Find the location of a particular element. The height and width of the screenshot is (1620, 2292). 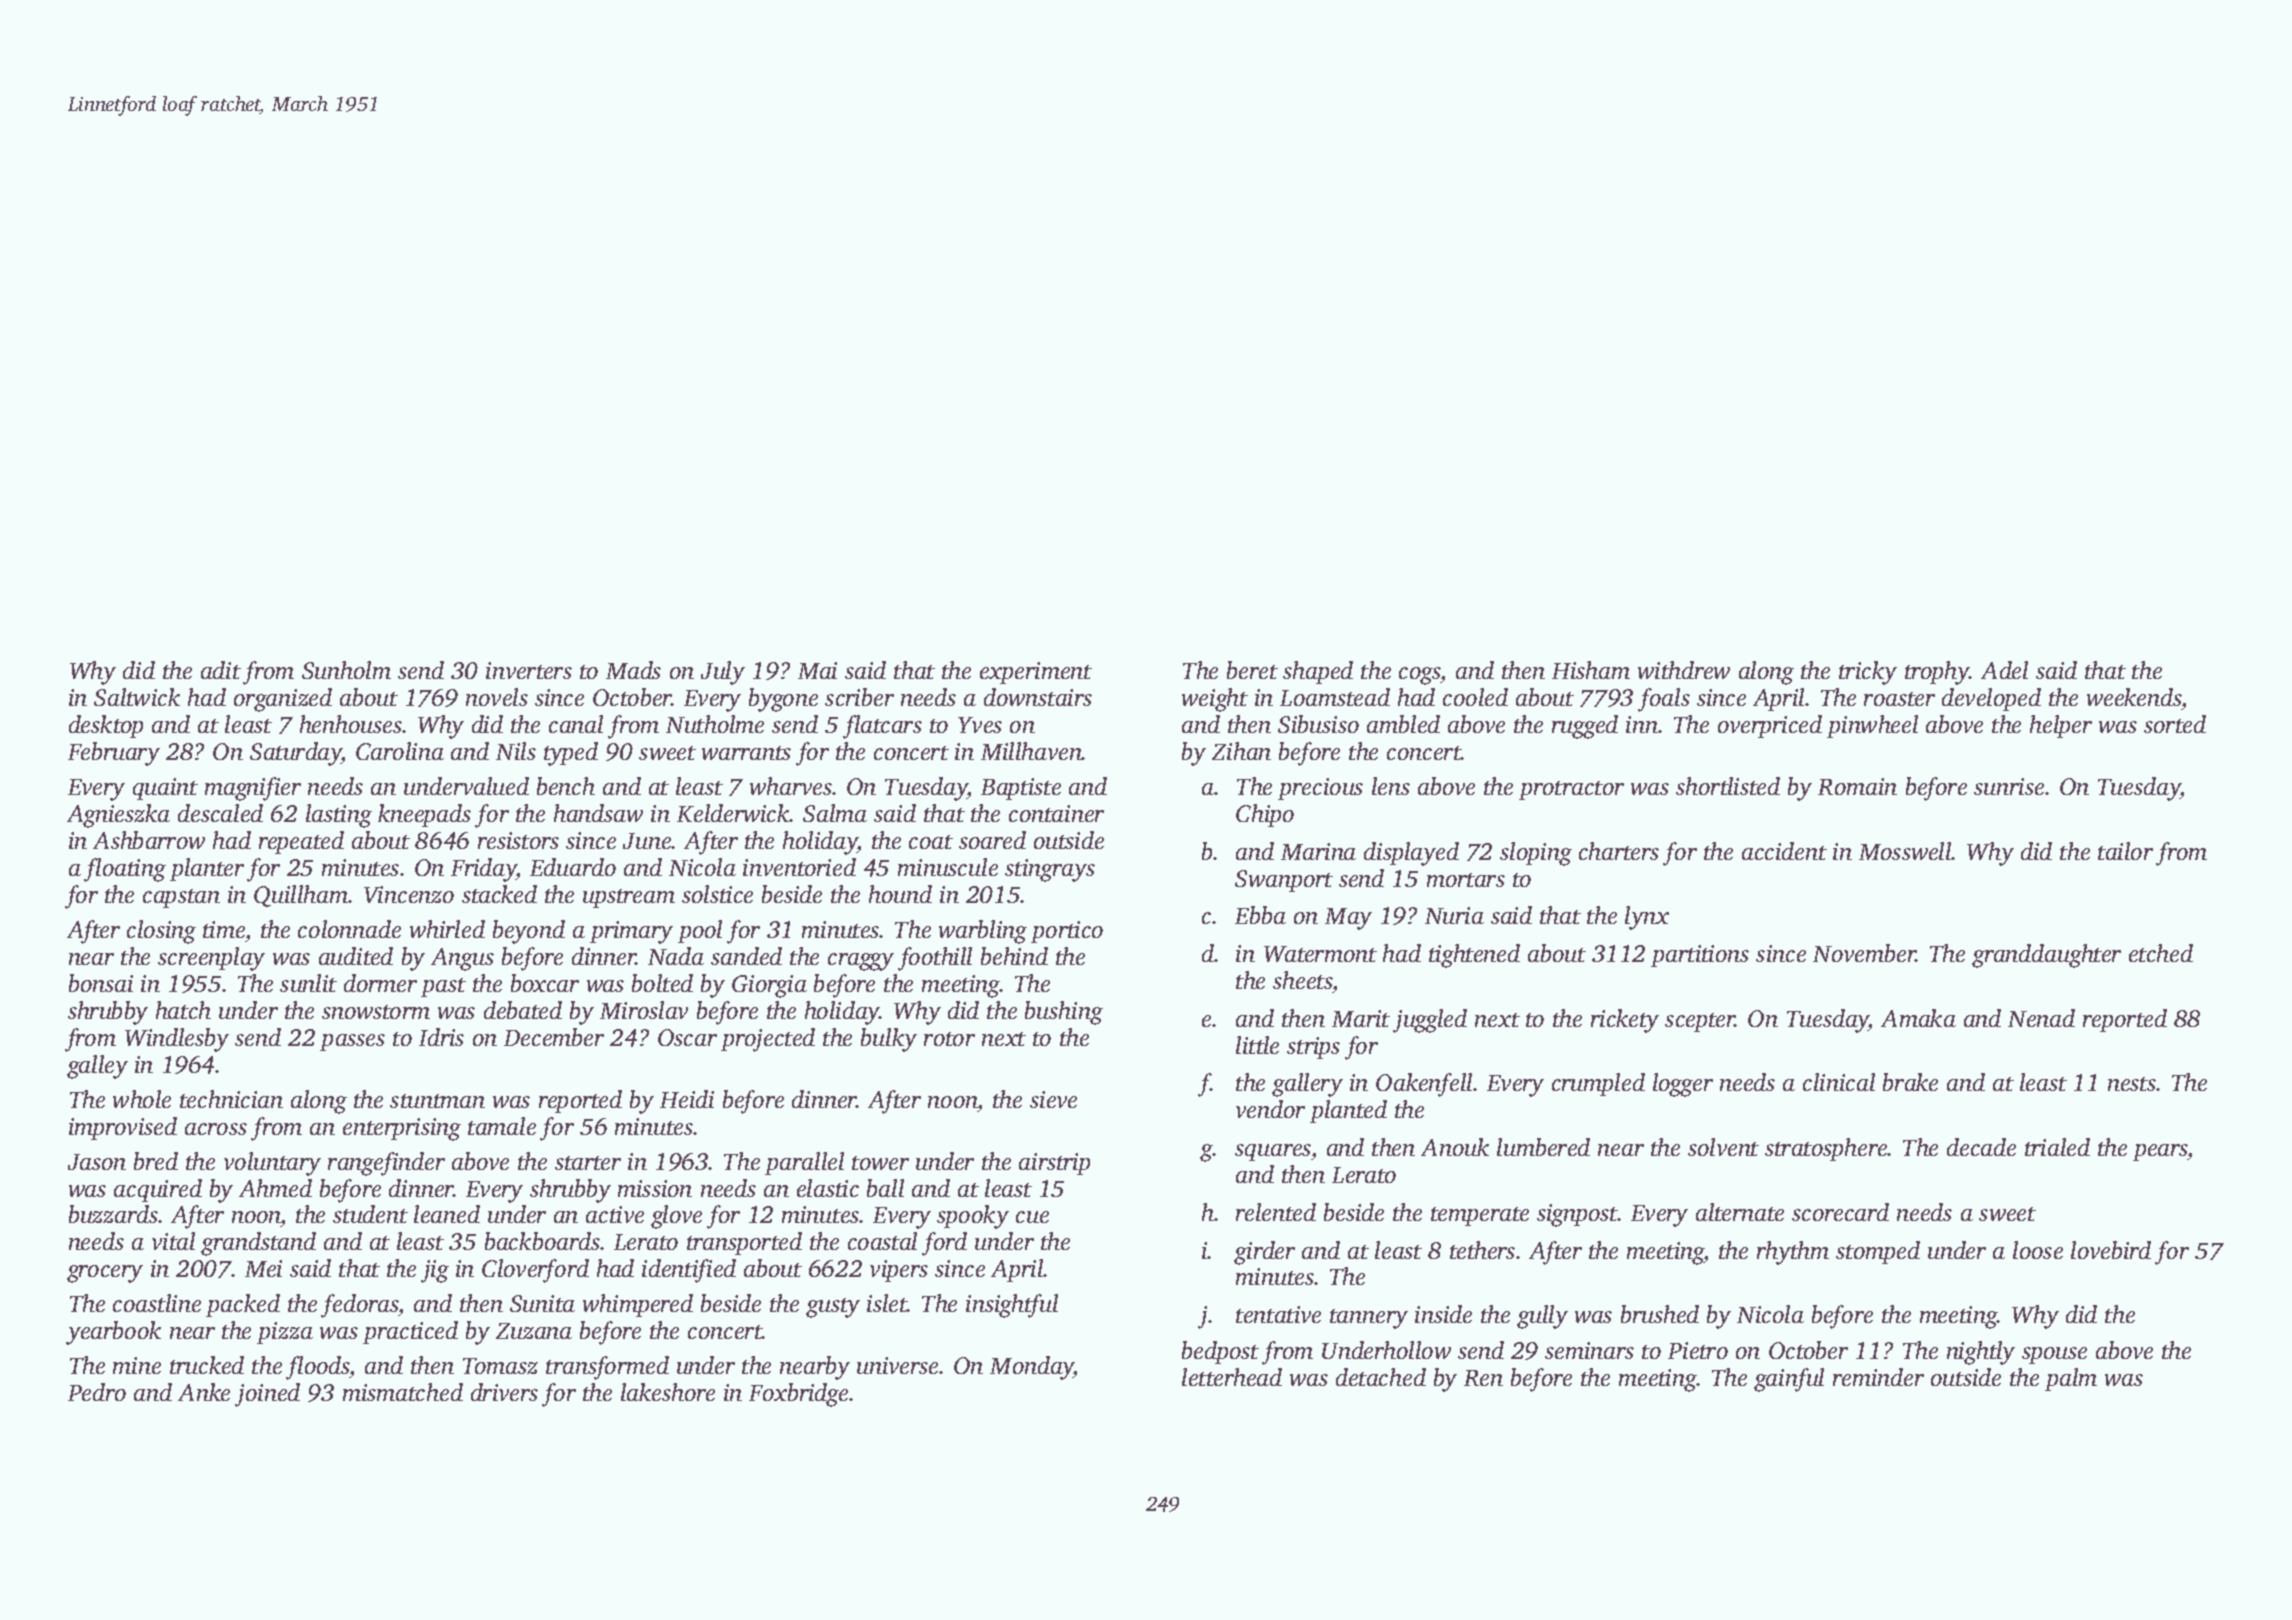

Baptiste is located at coordinates (1021, 789).
